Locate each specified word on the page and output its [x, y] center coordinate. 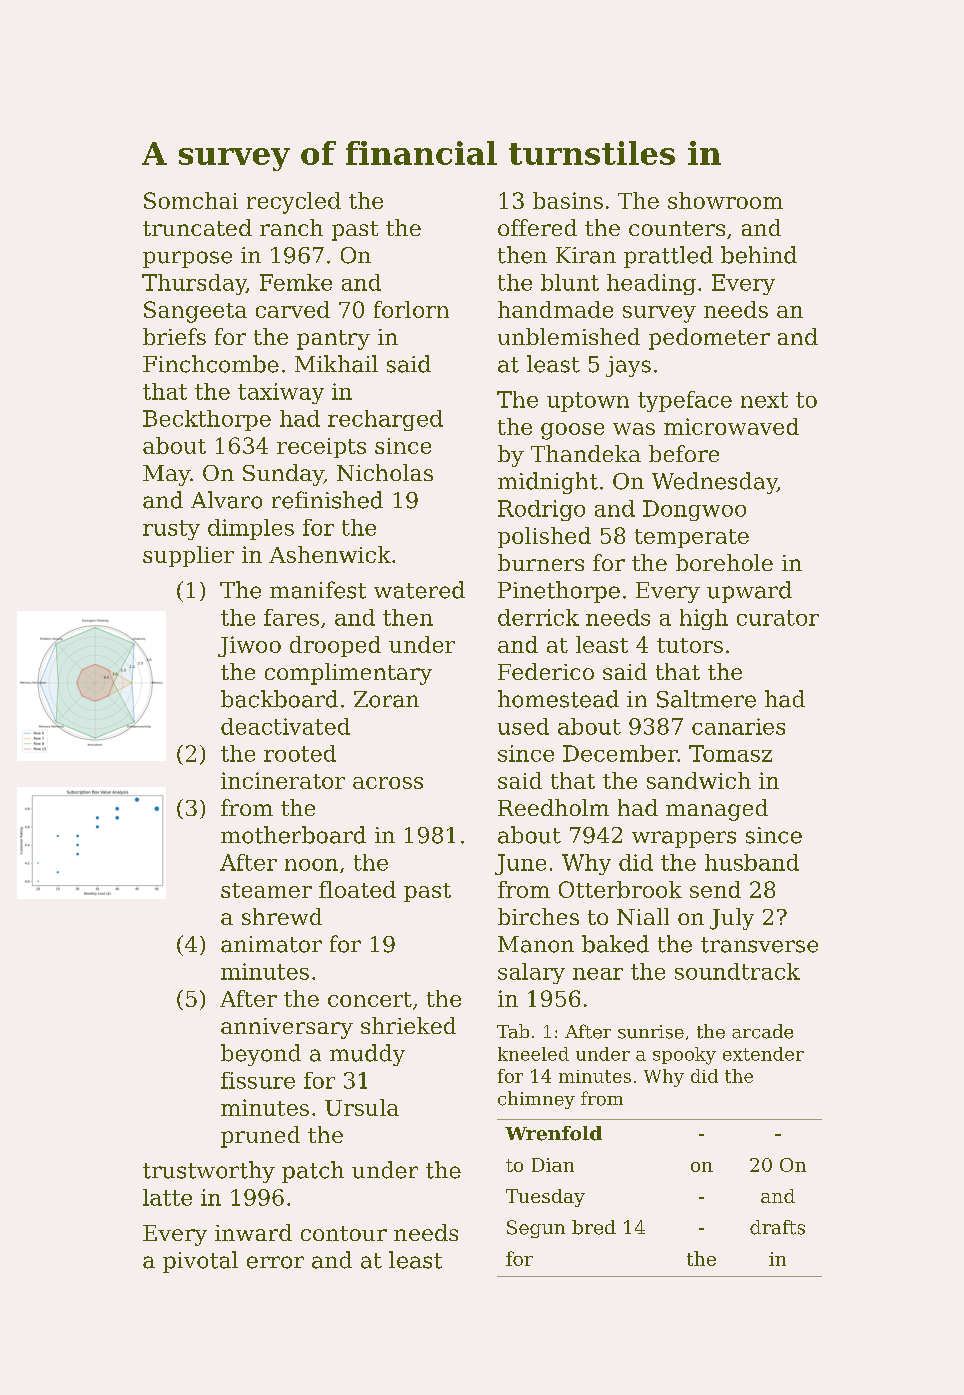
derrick [538, 617]
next [764, 400]
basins [568, 200]
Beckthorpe [207, 420]
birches [538, 916]
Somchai [191, 200]
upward [749, 592]
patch [313, 1172]
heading [651, 284]
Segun [536, 1229]
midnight [548, 483]
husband [752, 862]
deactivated [285, 726]
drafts [777, 1227]
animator [271, 944]
